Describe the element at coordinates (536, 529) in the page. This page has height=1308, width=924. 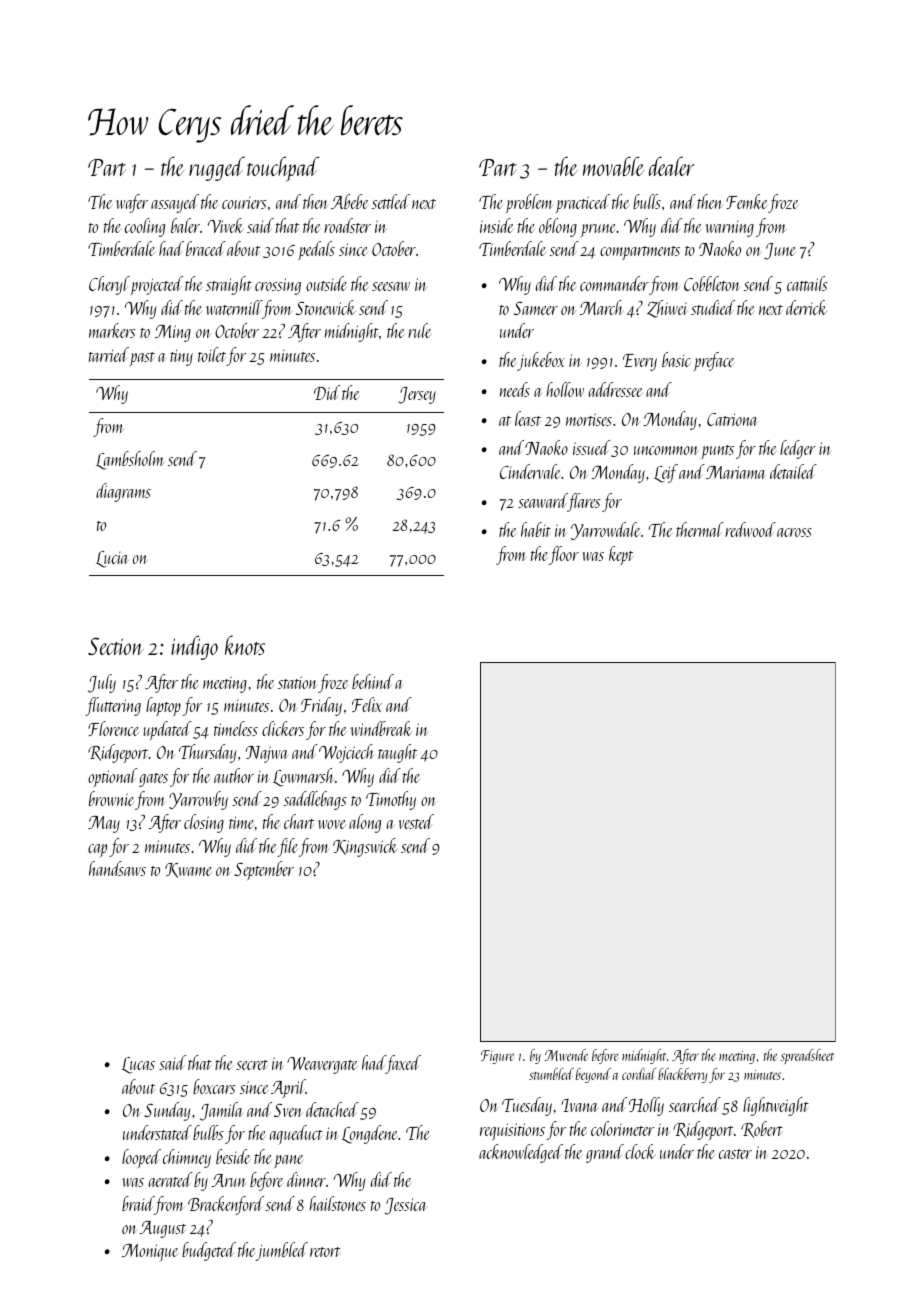
I see `habit` at that location.
